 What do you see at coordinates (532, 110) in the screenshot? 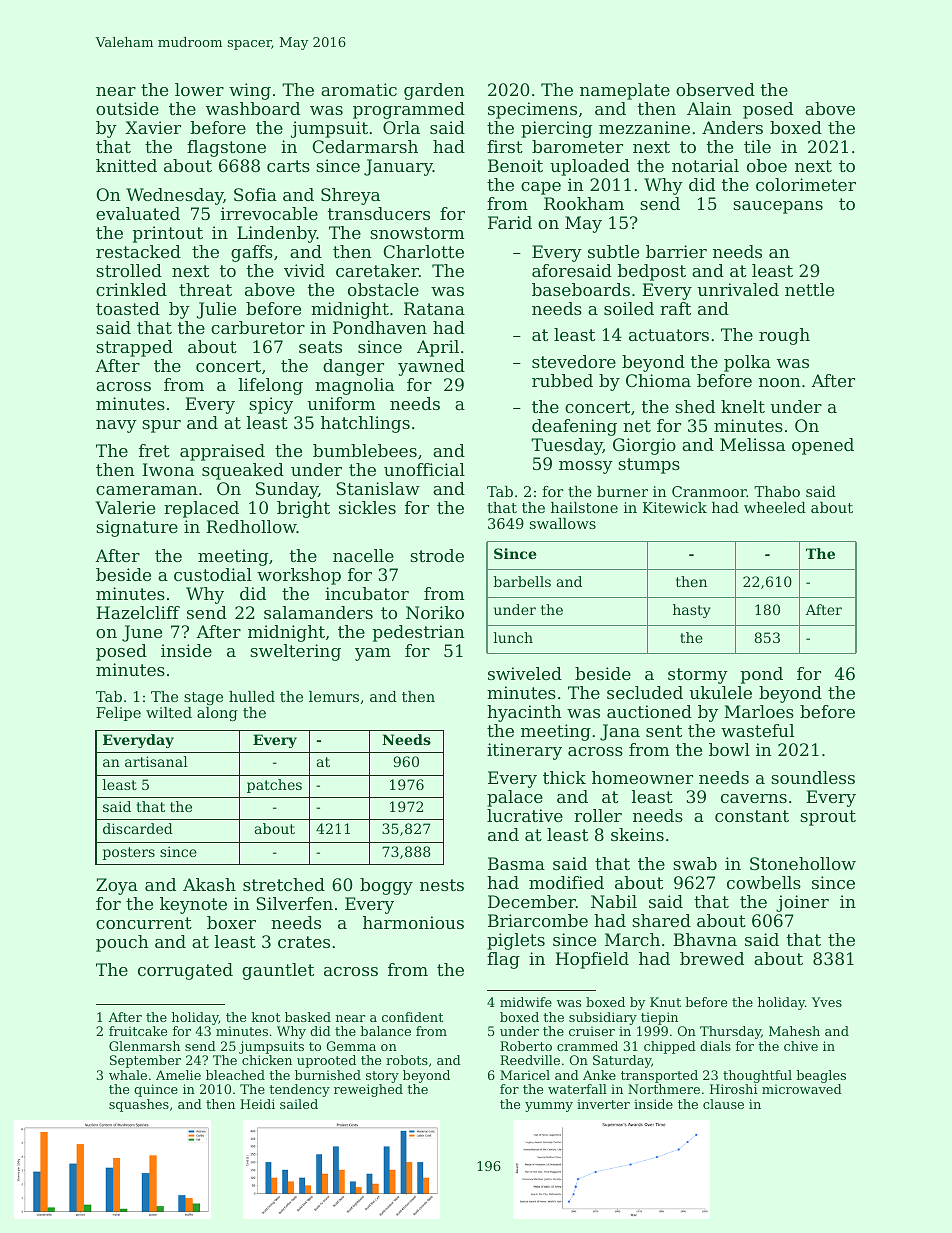
I see `specimens` at bounding box center [532, 110].
